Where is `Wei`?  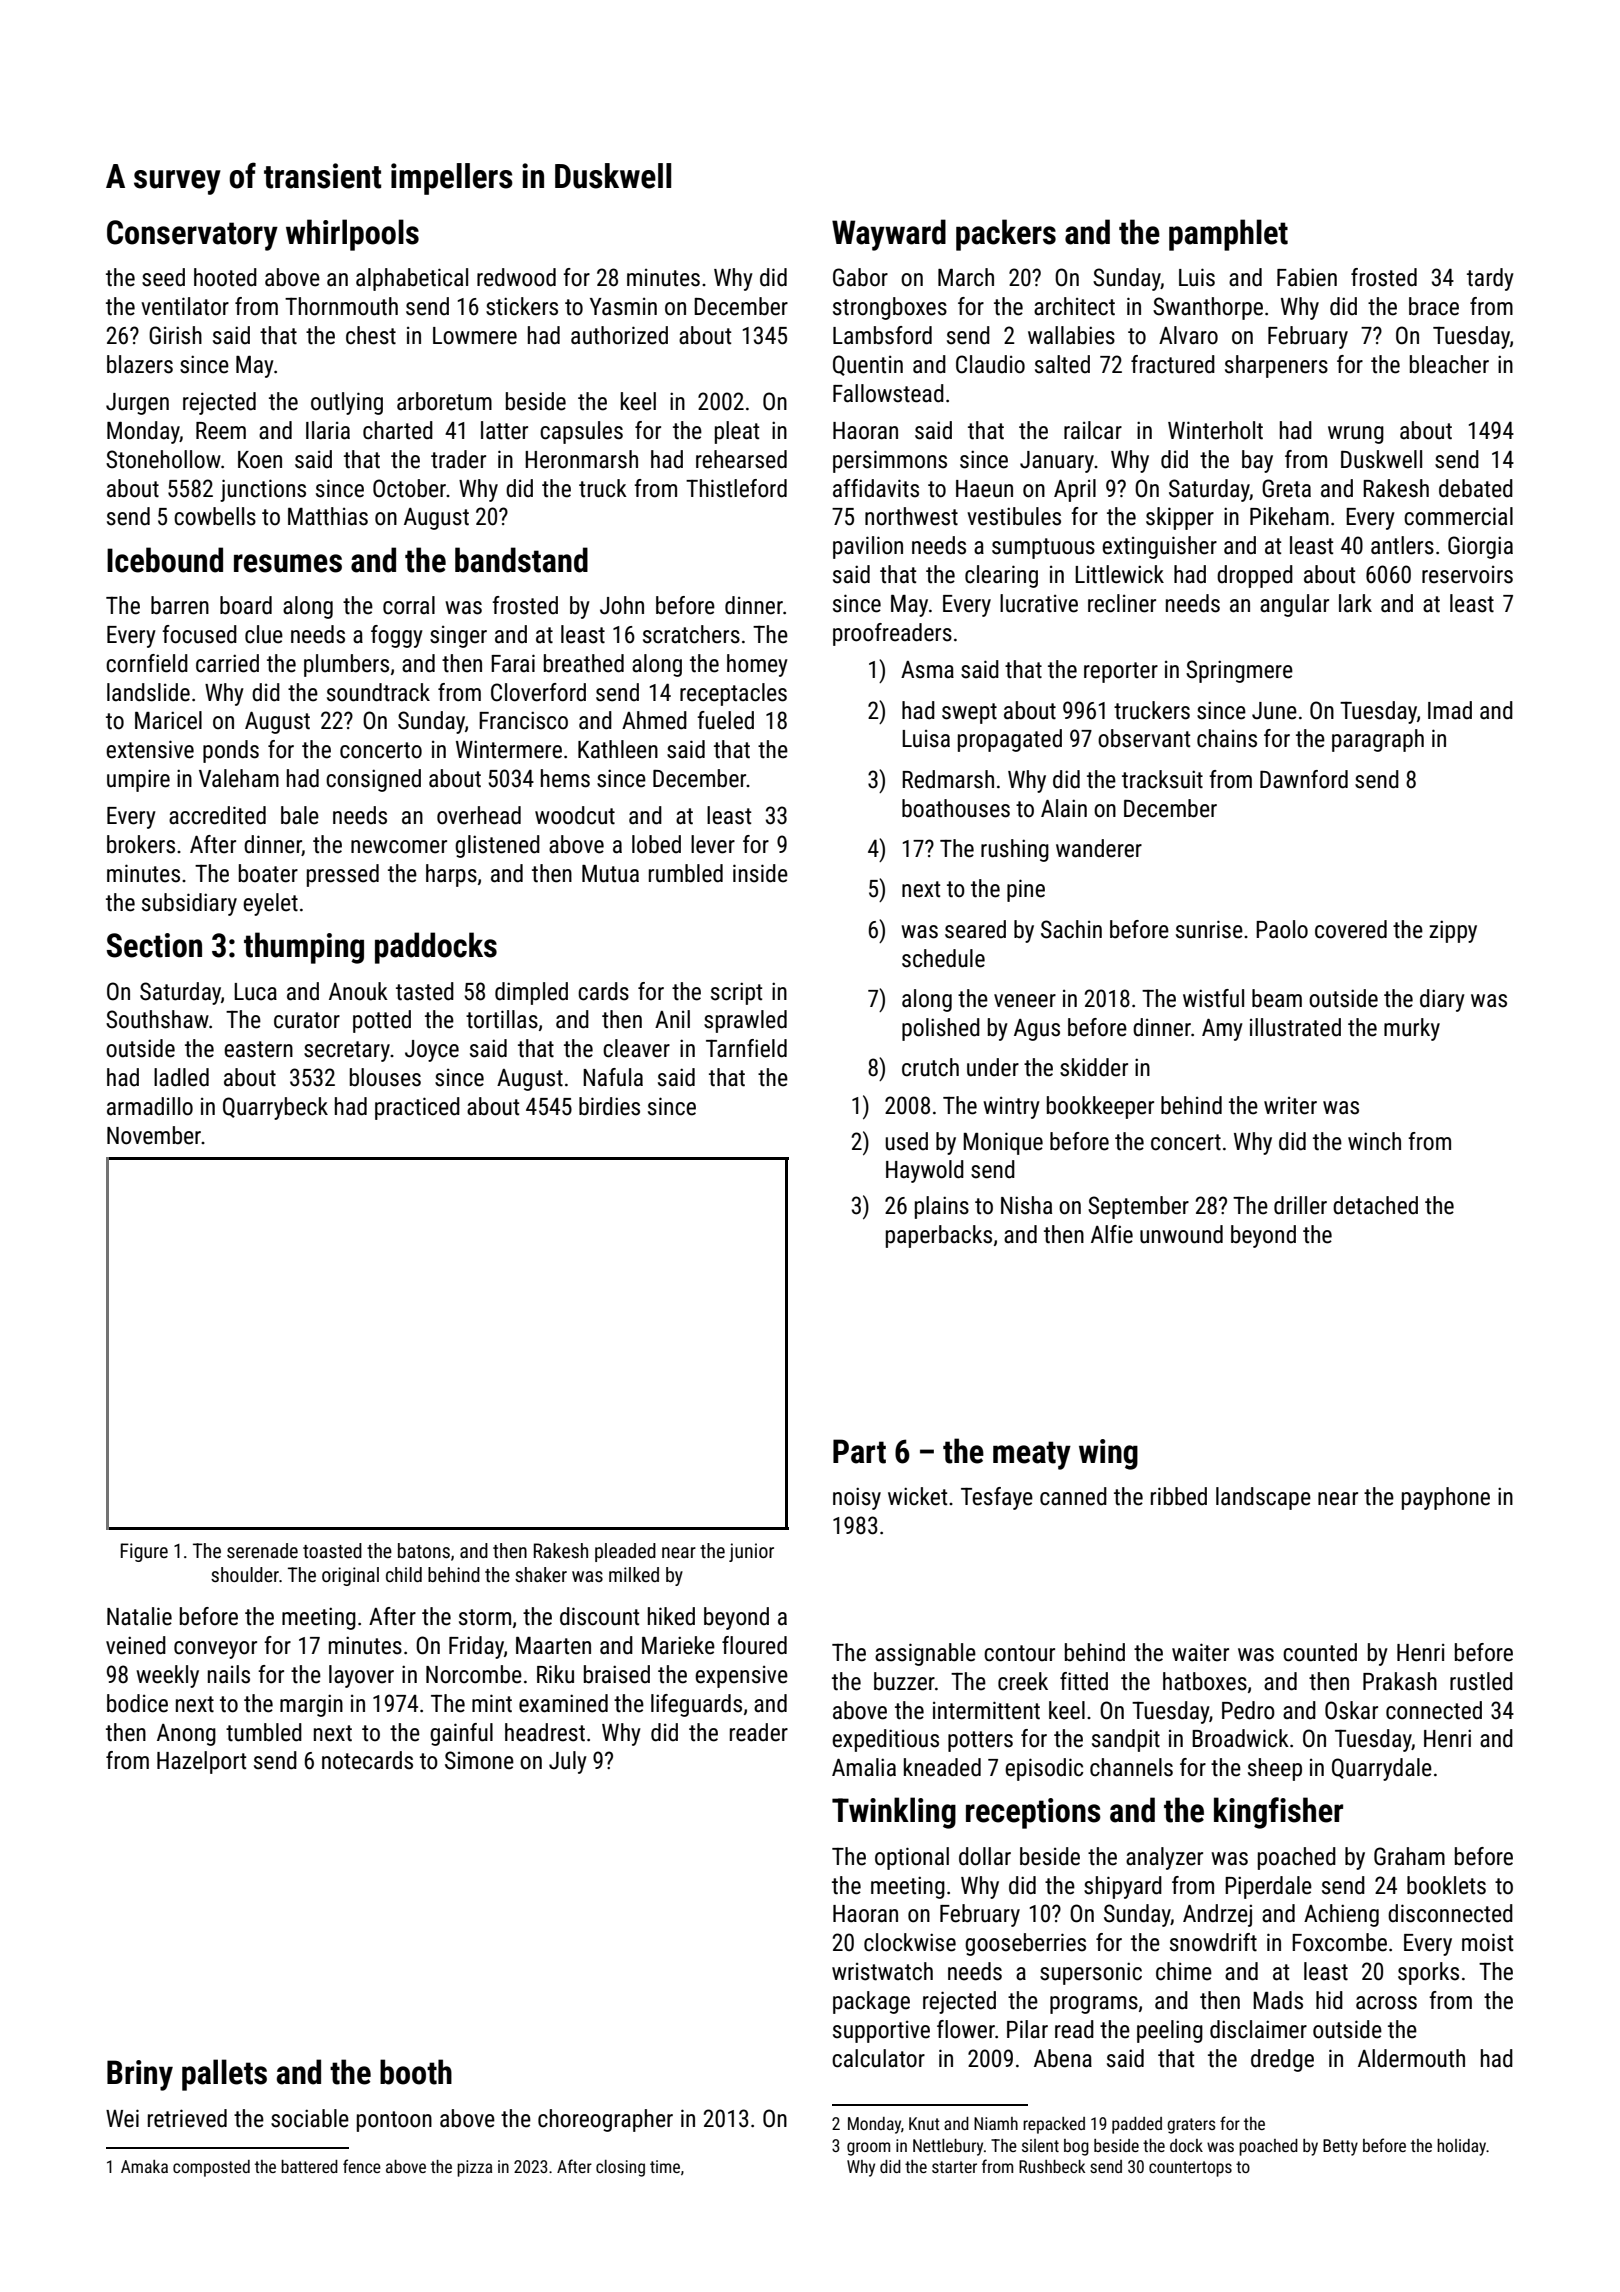 Wei is located at coordinates (122, 2118).
